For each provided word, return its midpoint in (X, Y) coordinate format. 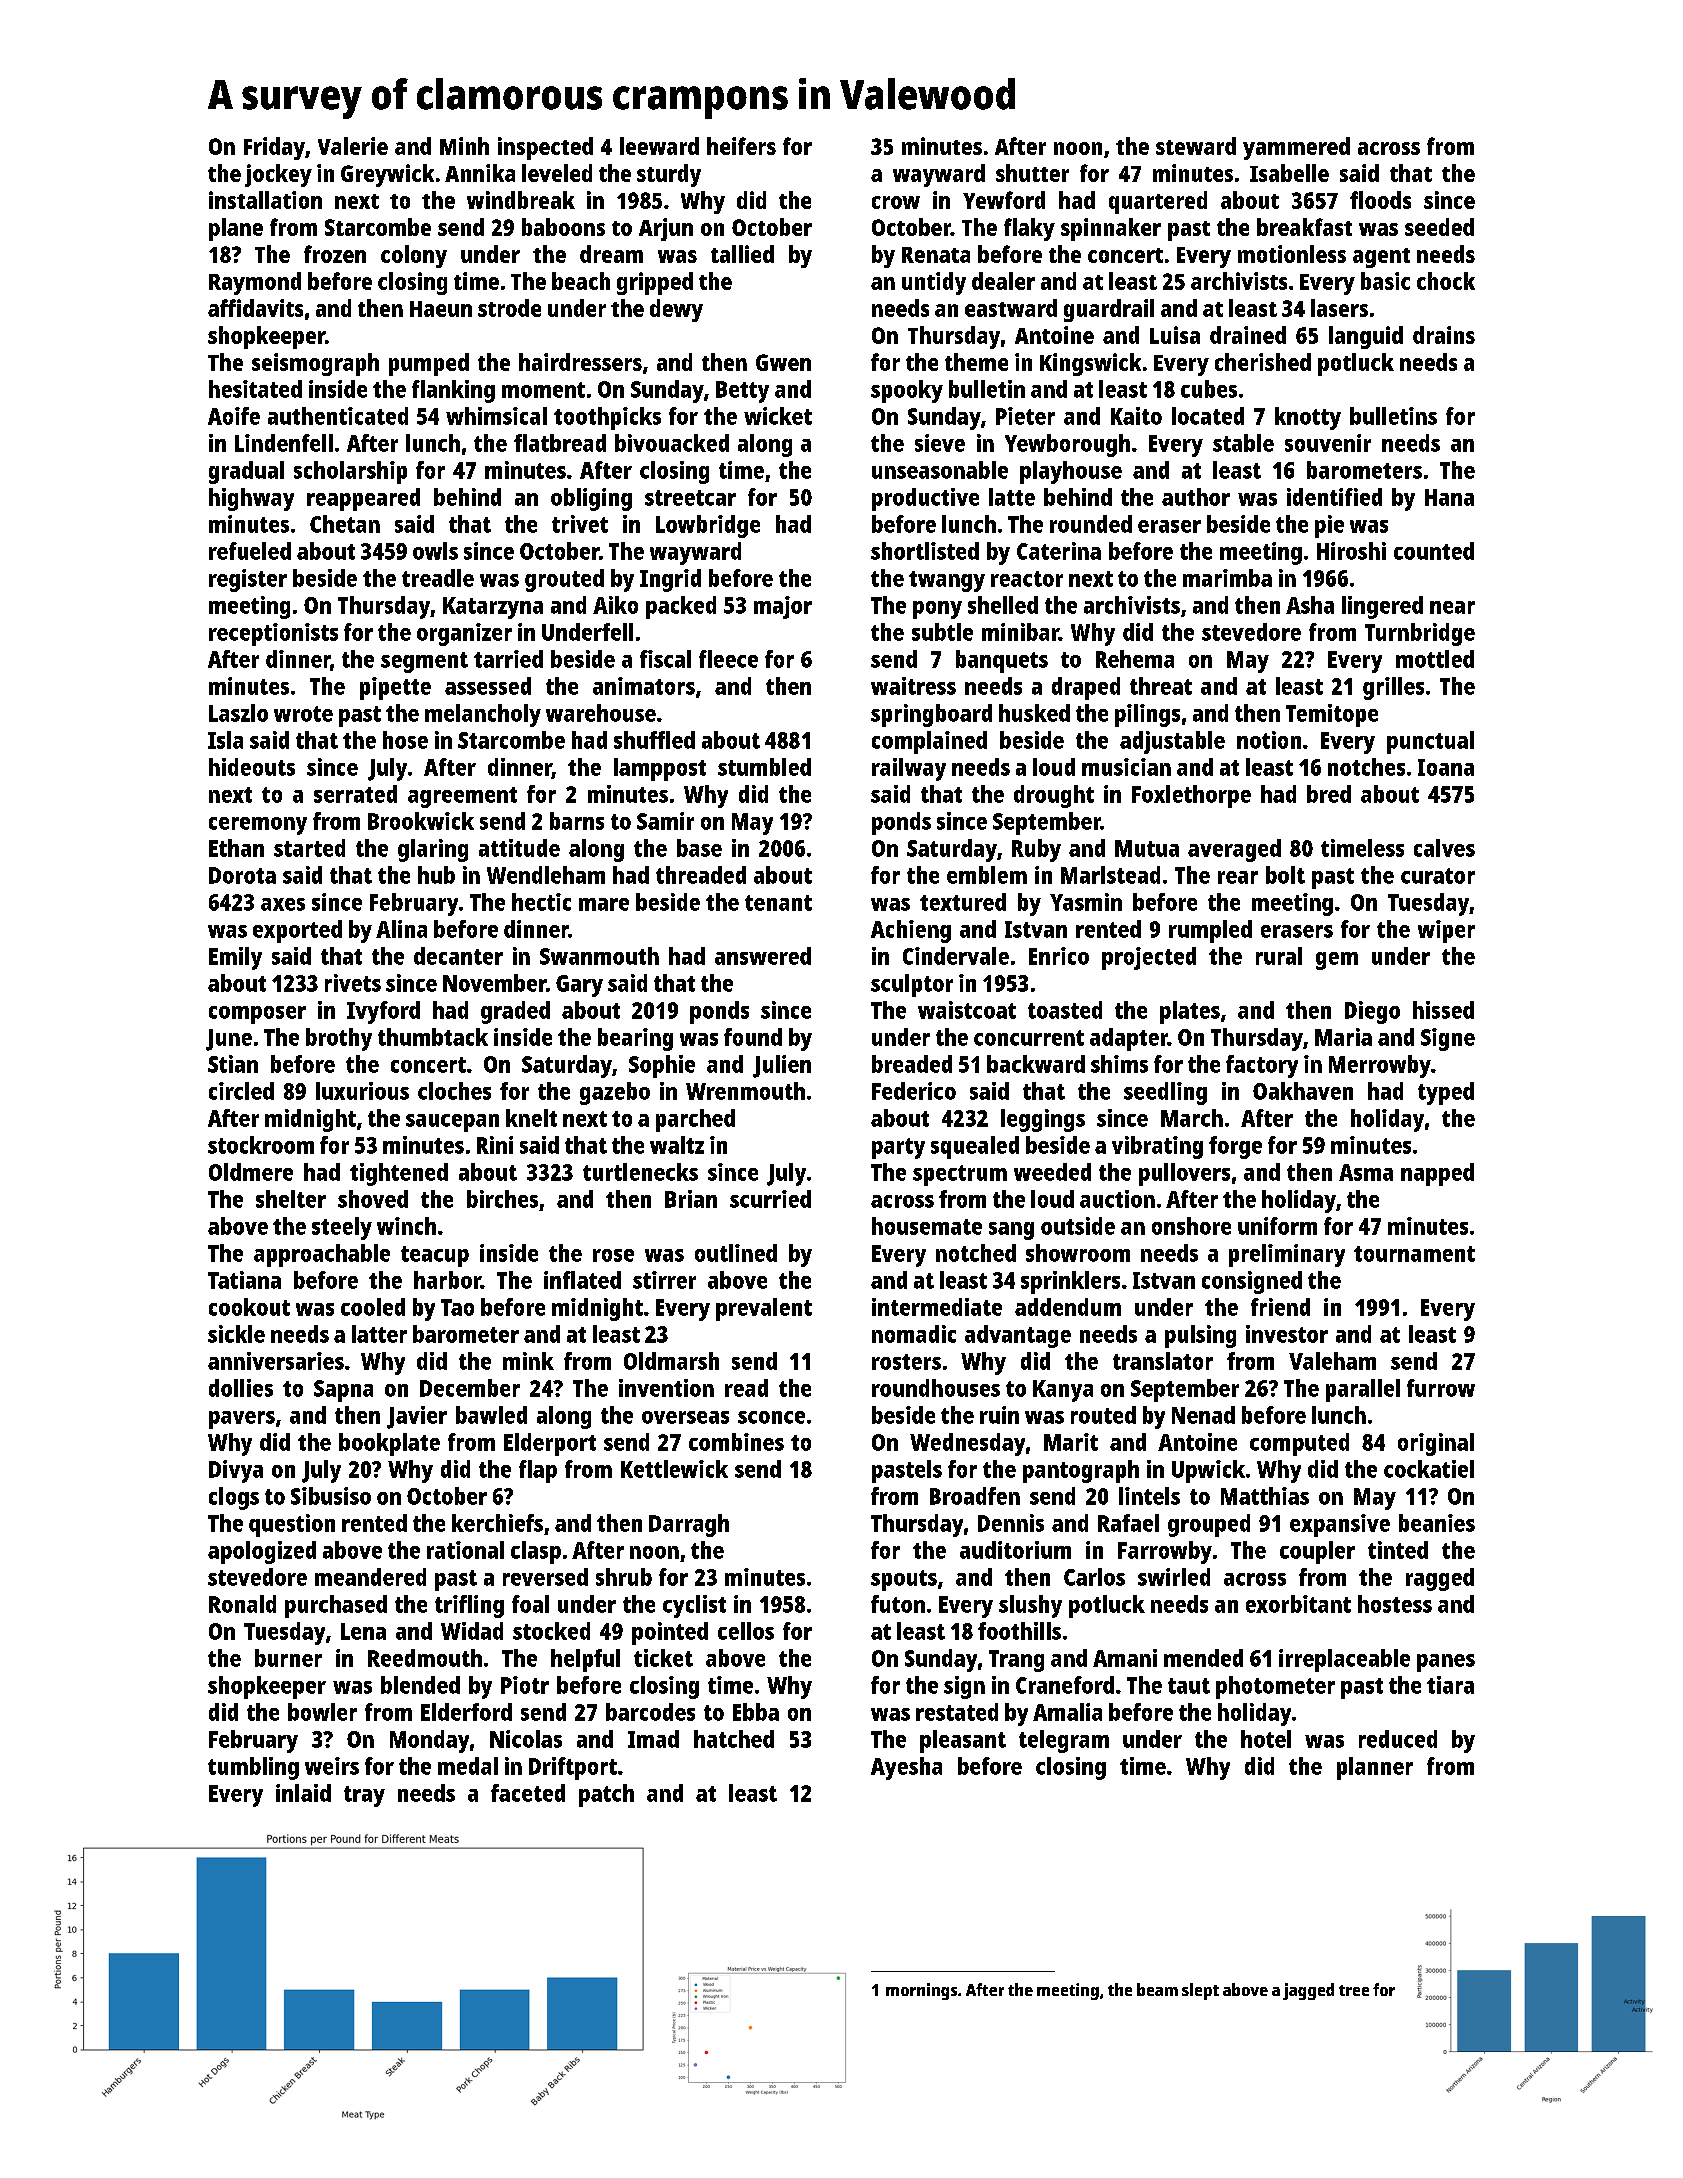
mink (528, 1361)
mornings (921, 1991)
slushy (1030, 1606)
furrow (1441, 1388)
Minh (464, 146)
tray (364, 1796)
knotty (1308, 418)
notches (1366, 767)
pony (937, 610)
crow (896, 202)
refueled (250, 551)
